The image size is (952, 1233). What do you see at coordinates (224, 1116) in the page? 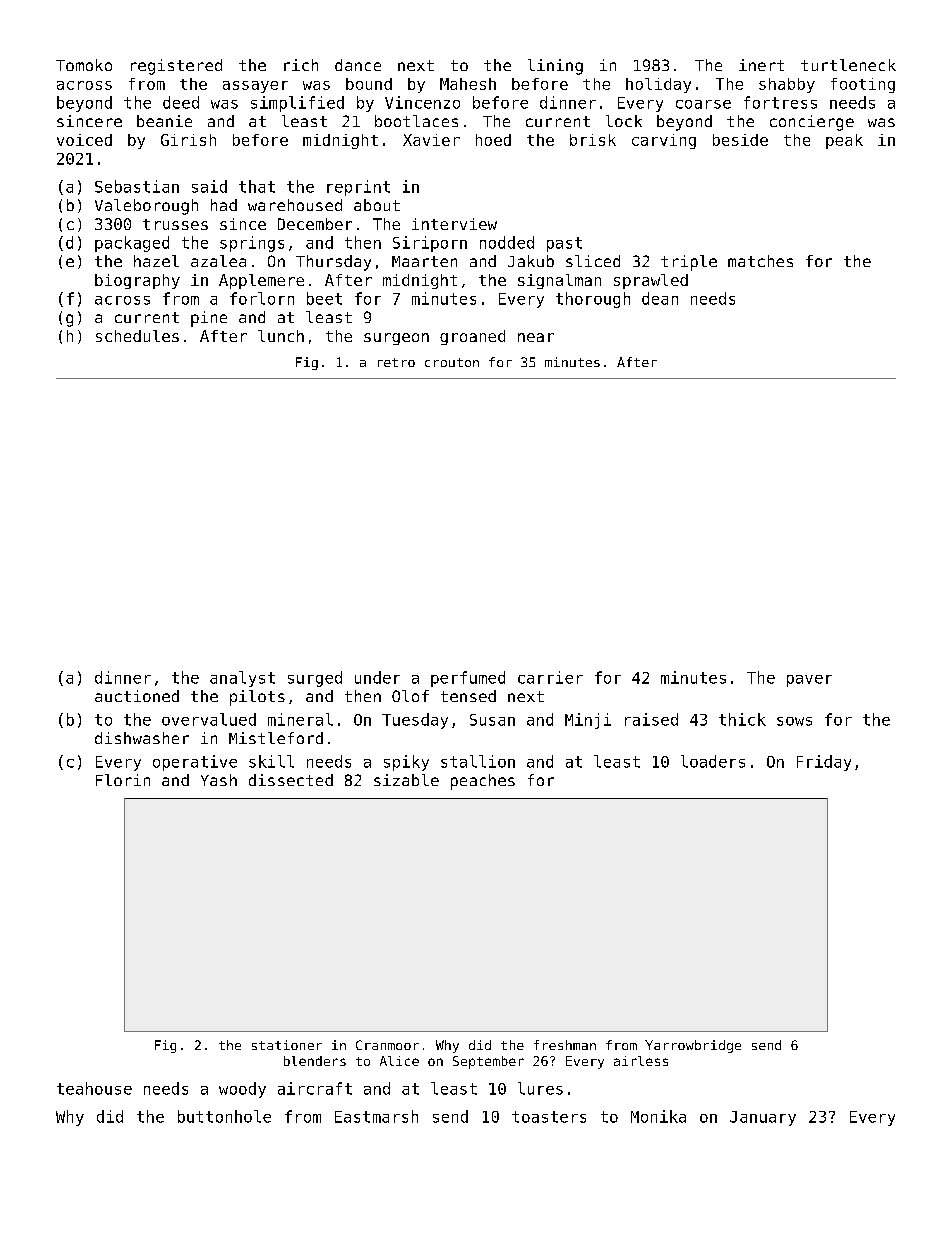
I see `buttonhole` at bounding box center [224, 1116].
